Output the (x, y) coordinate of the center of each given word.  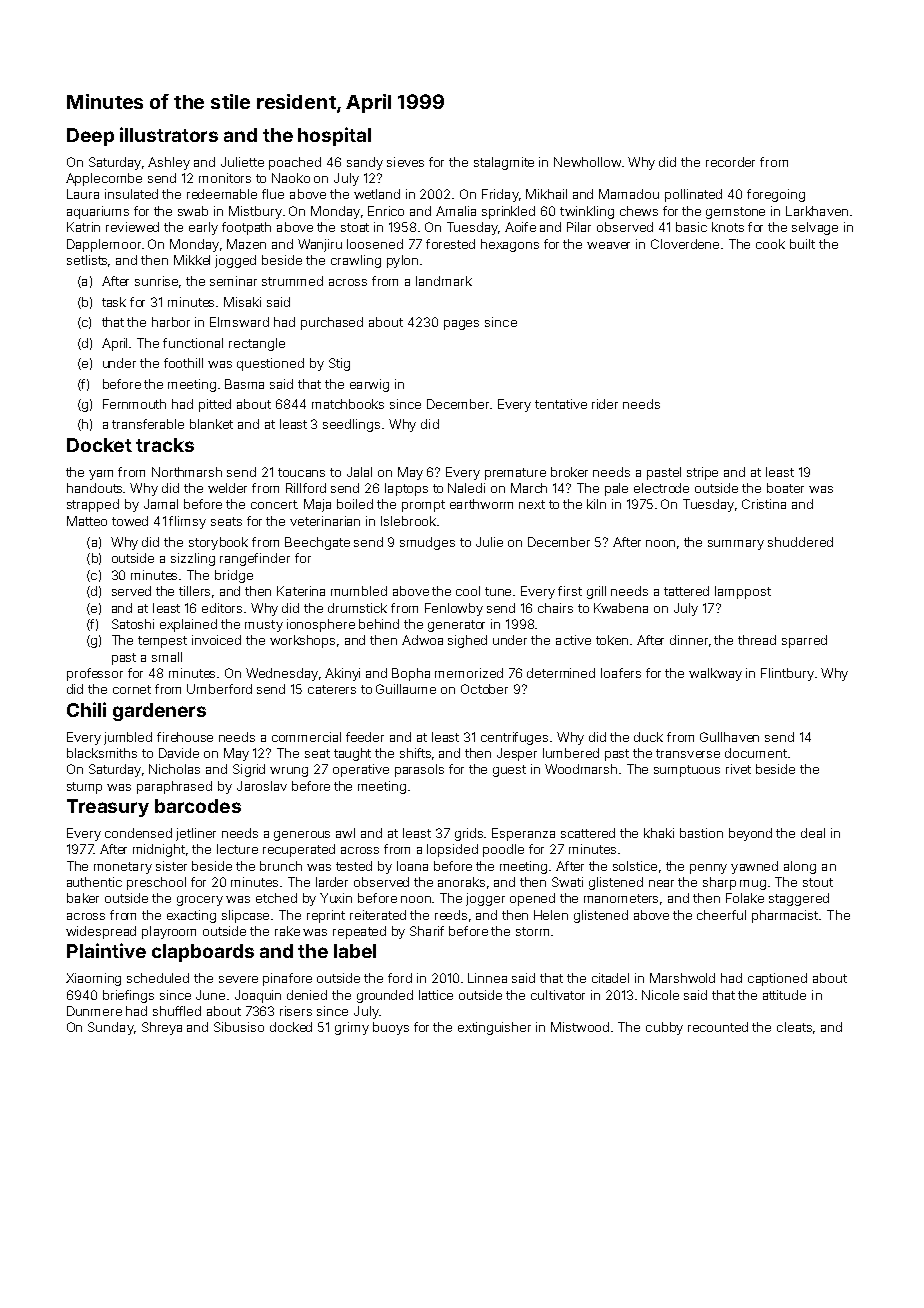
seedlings (351, 425)
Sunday (111, 1028)
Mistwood (580, 1027)
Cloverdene (685, 244)
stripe (702, 473)
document (756, 753)
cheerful (721, 915)
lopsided (452, 850)
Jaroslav (262, 786)
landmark (444, 281)
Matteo (87, 521)
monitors (225, 178)
